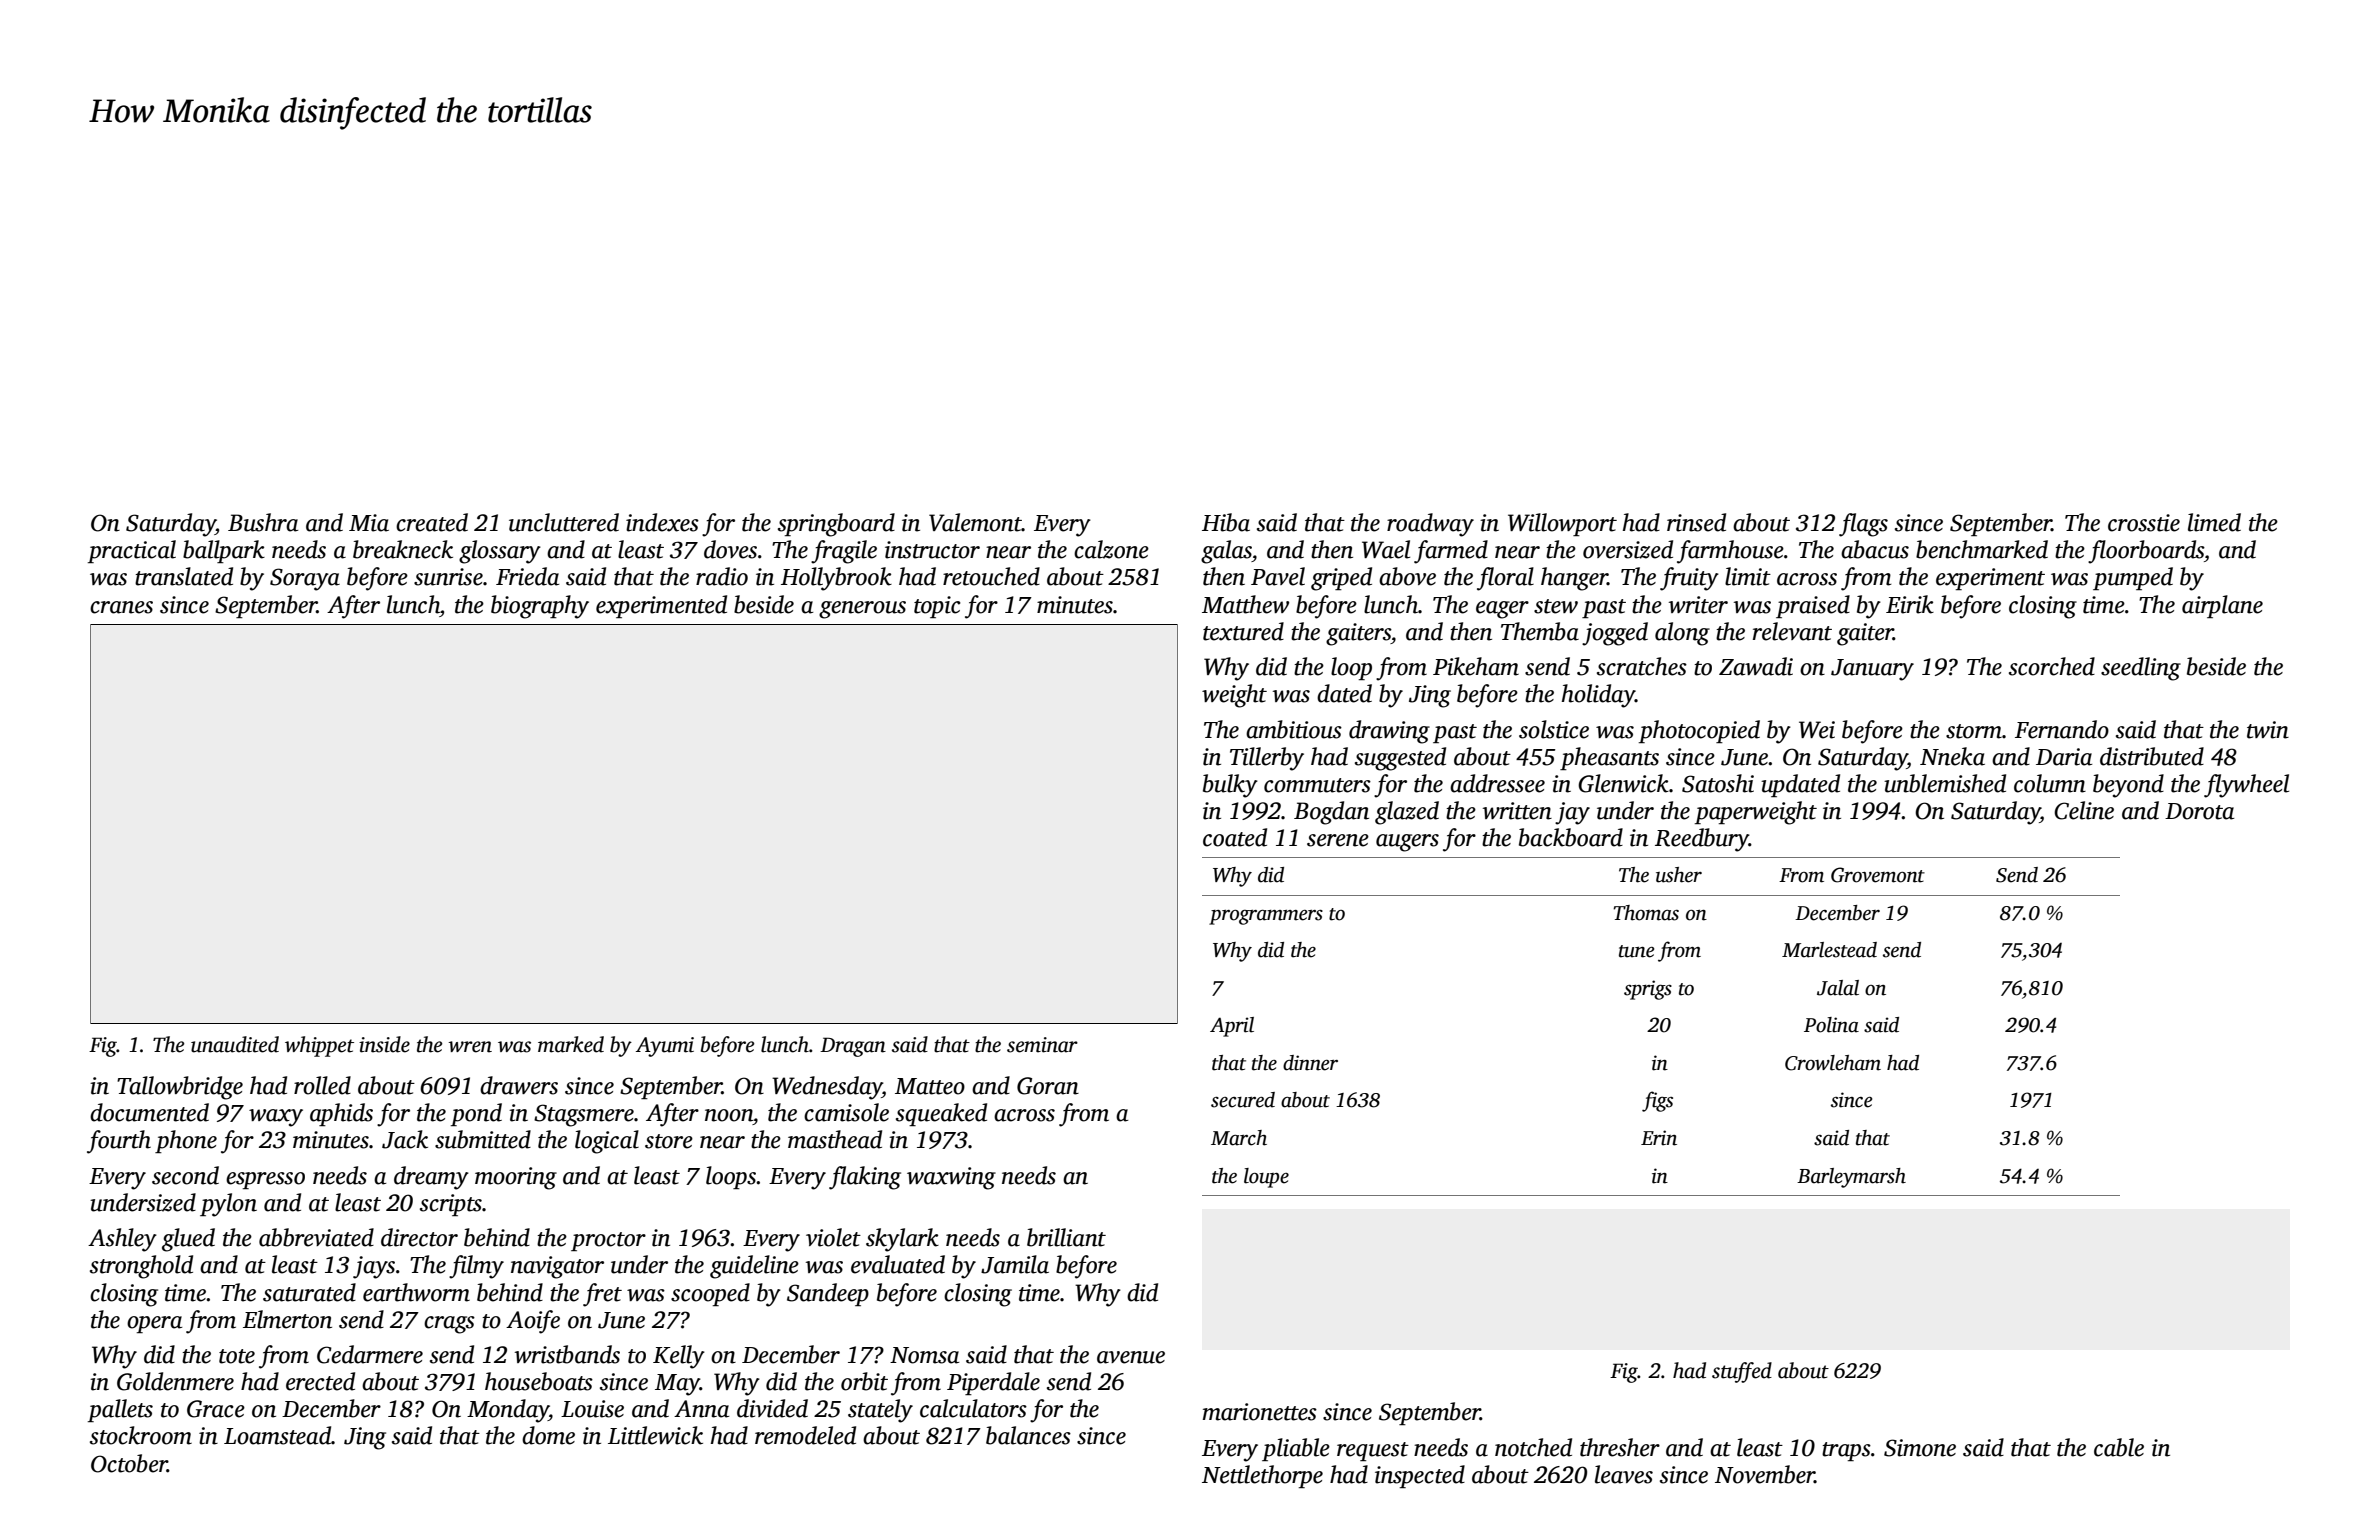 This screenshot has width=2380, height=1540. What do you see at coordinates (1226, 552) in the screenshot?
I see `galas` at bounding box center [1226, 552].
